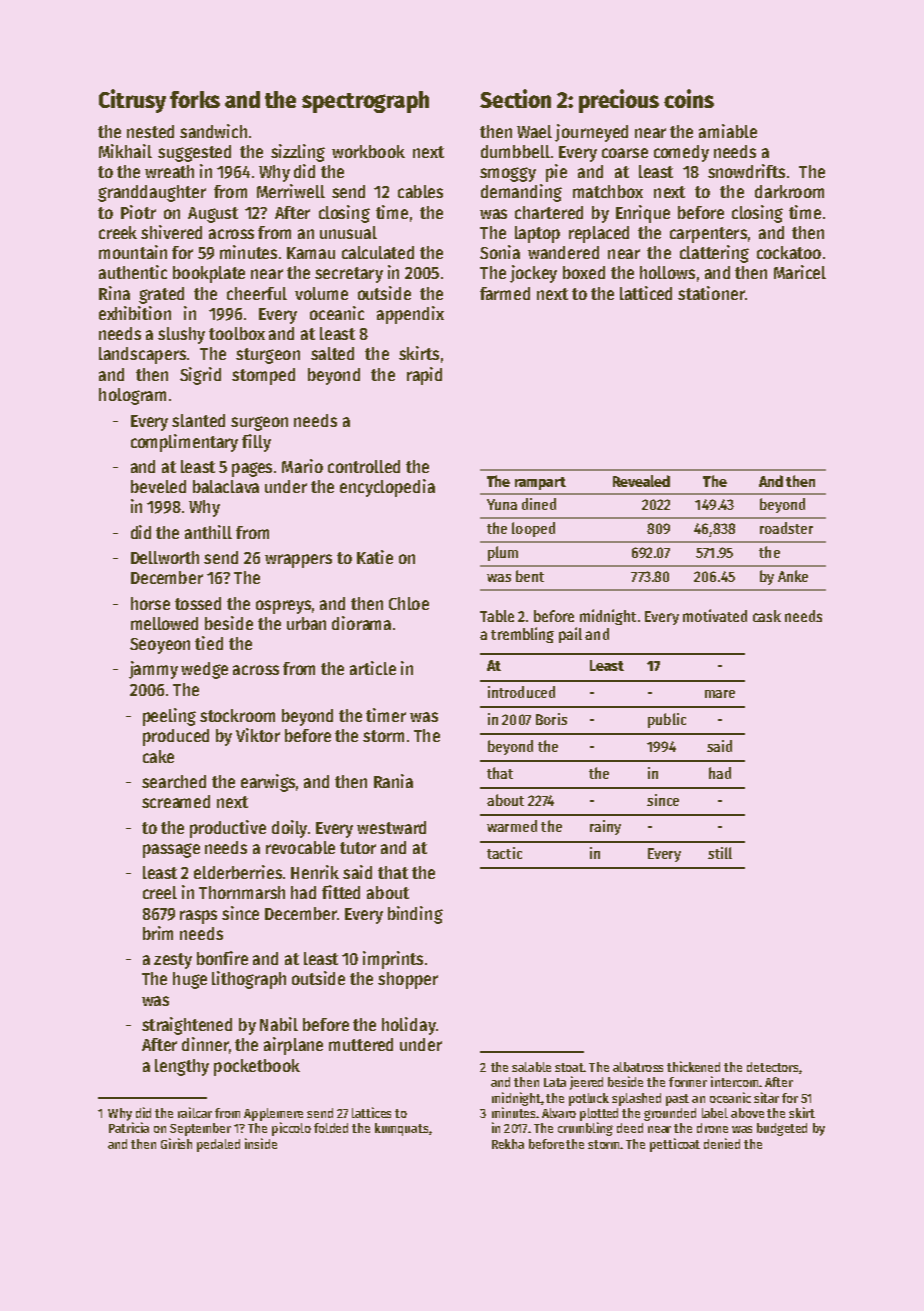 The height and width of the page is (1311, 924). I want to click on tossed, so click(198, 603).
